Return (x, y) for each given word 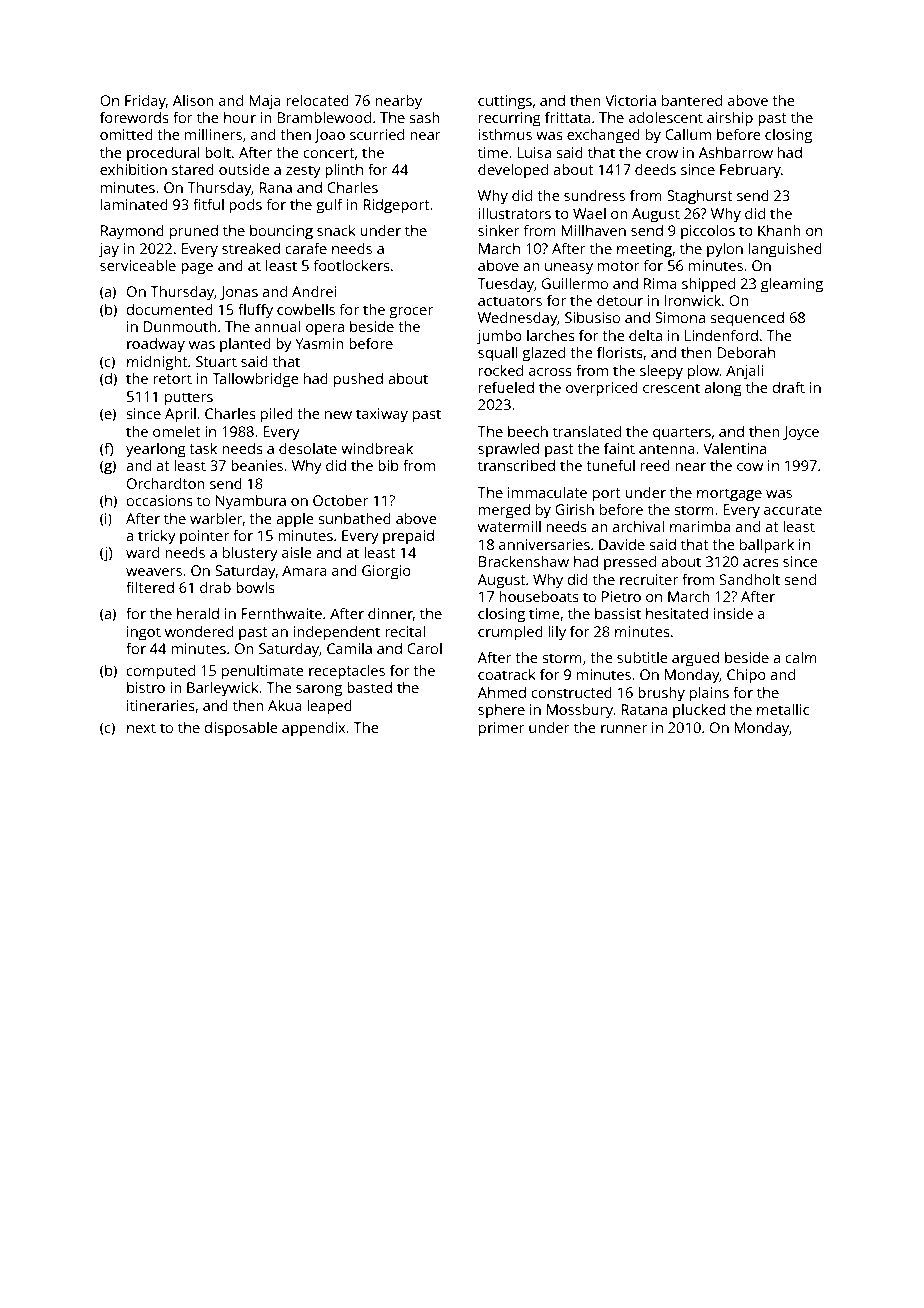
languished (785, 250)
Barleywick (223, 689)
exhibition (133, 169)
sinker (499, 230)
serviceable (138, 265)
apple (295, 520)
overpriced (602, 389)
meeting (644, 250)
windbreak (377, 448)
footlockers (351, 265)
